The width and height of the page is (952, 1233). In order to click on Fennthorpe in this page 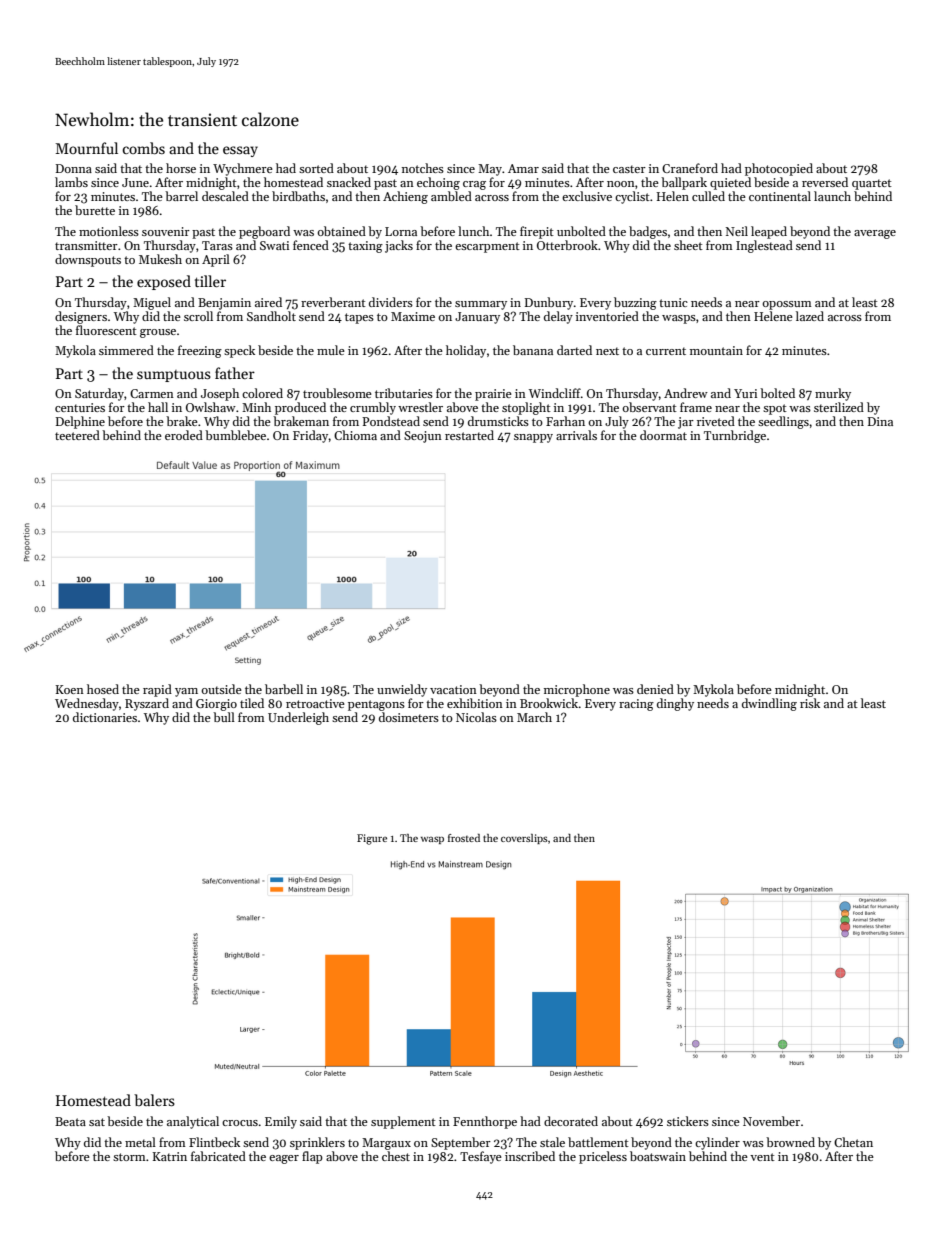, I will do `click(485, 1122)`.
